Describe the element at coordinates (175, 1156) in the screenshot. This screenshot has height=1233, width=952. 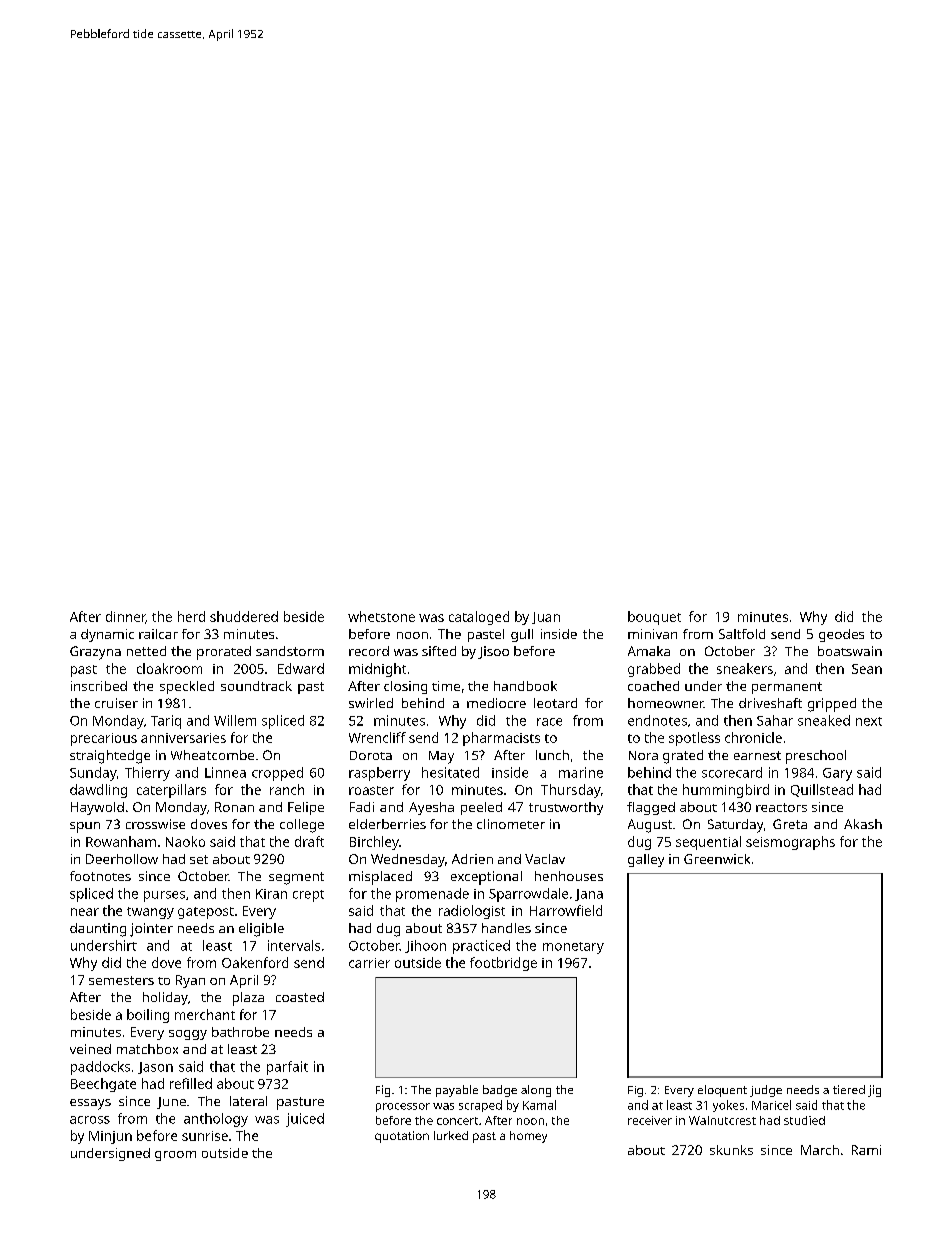
I see `groom` at that location.
